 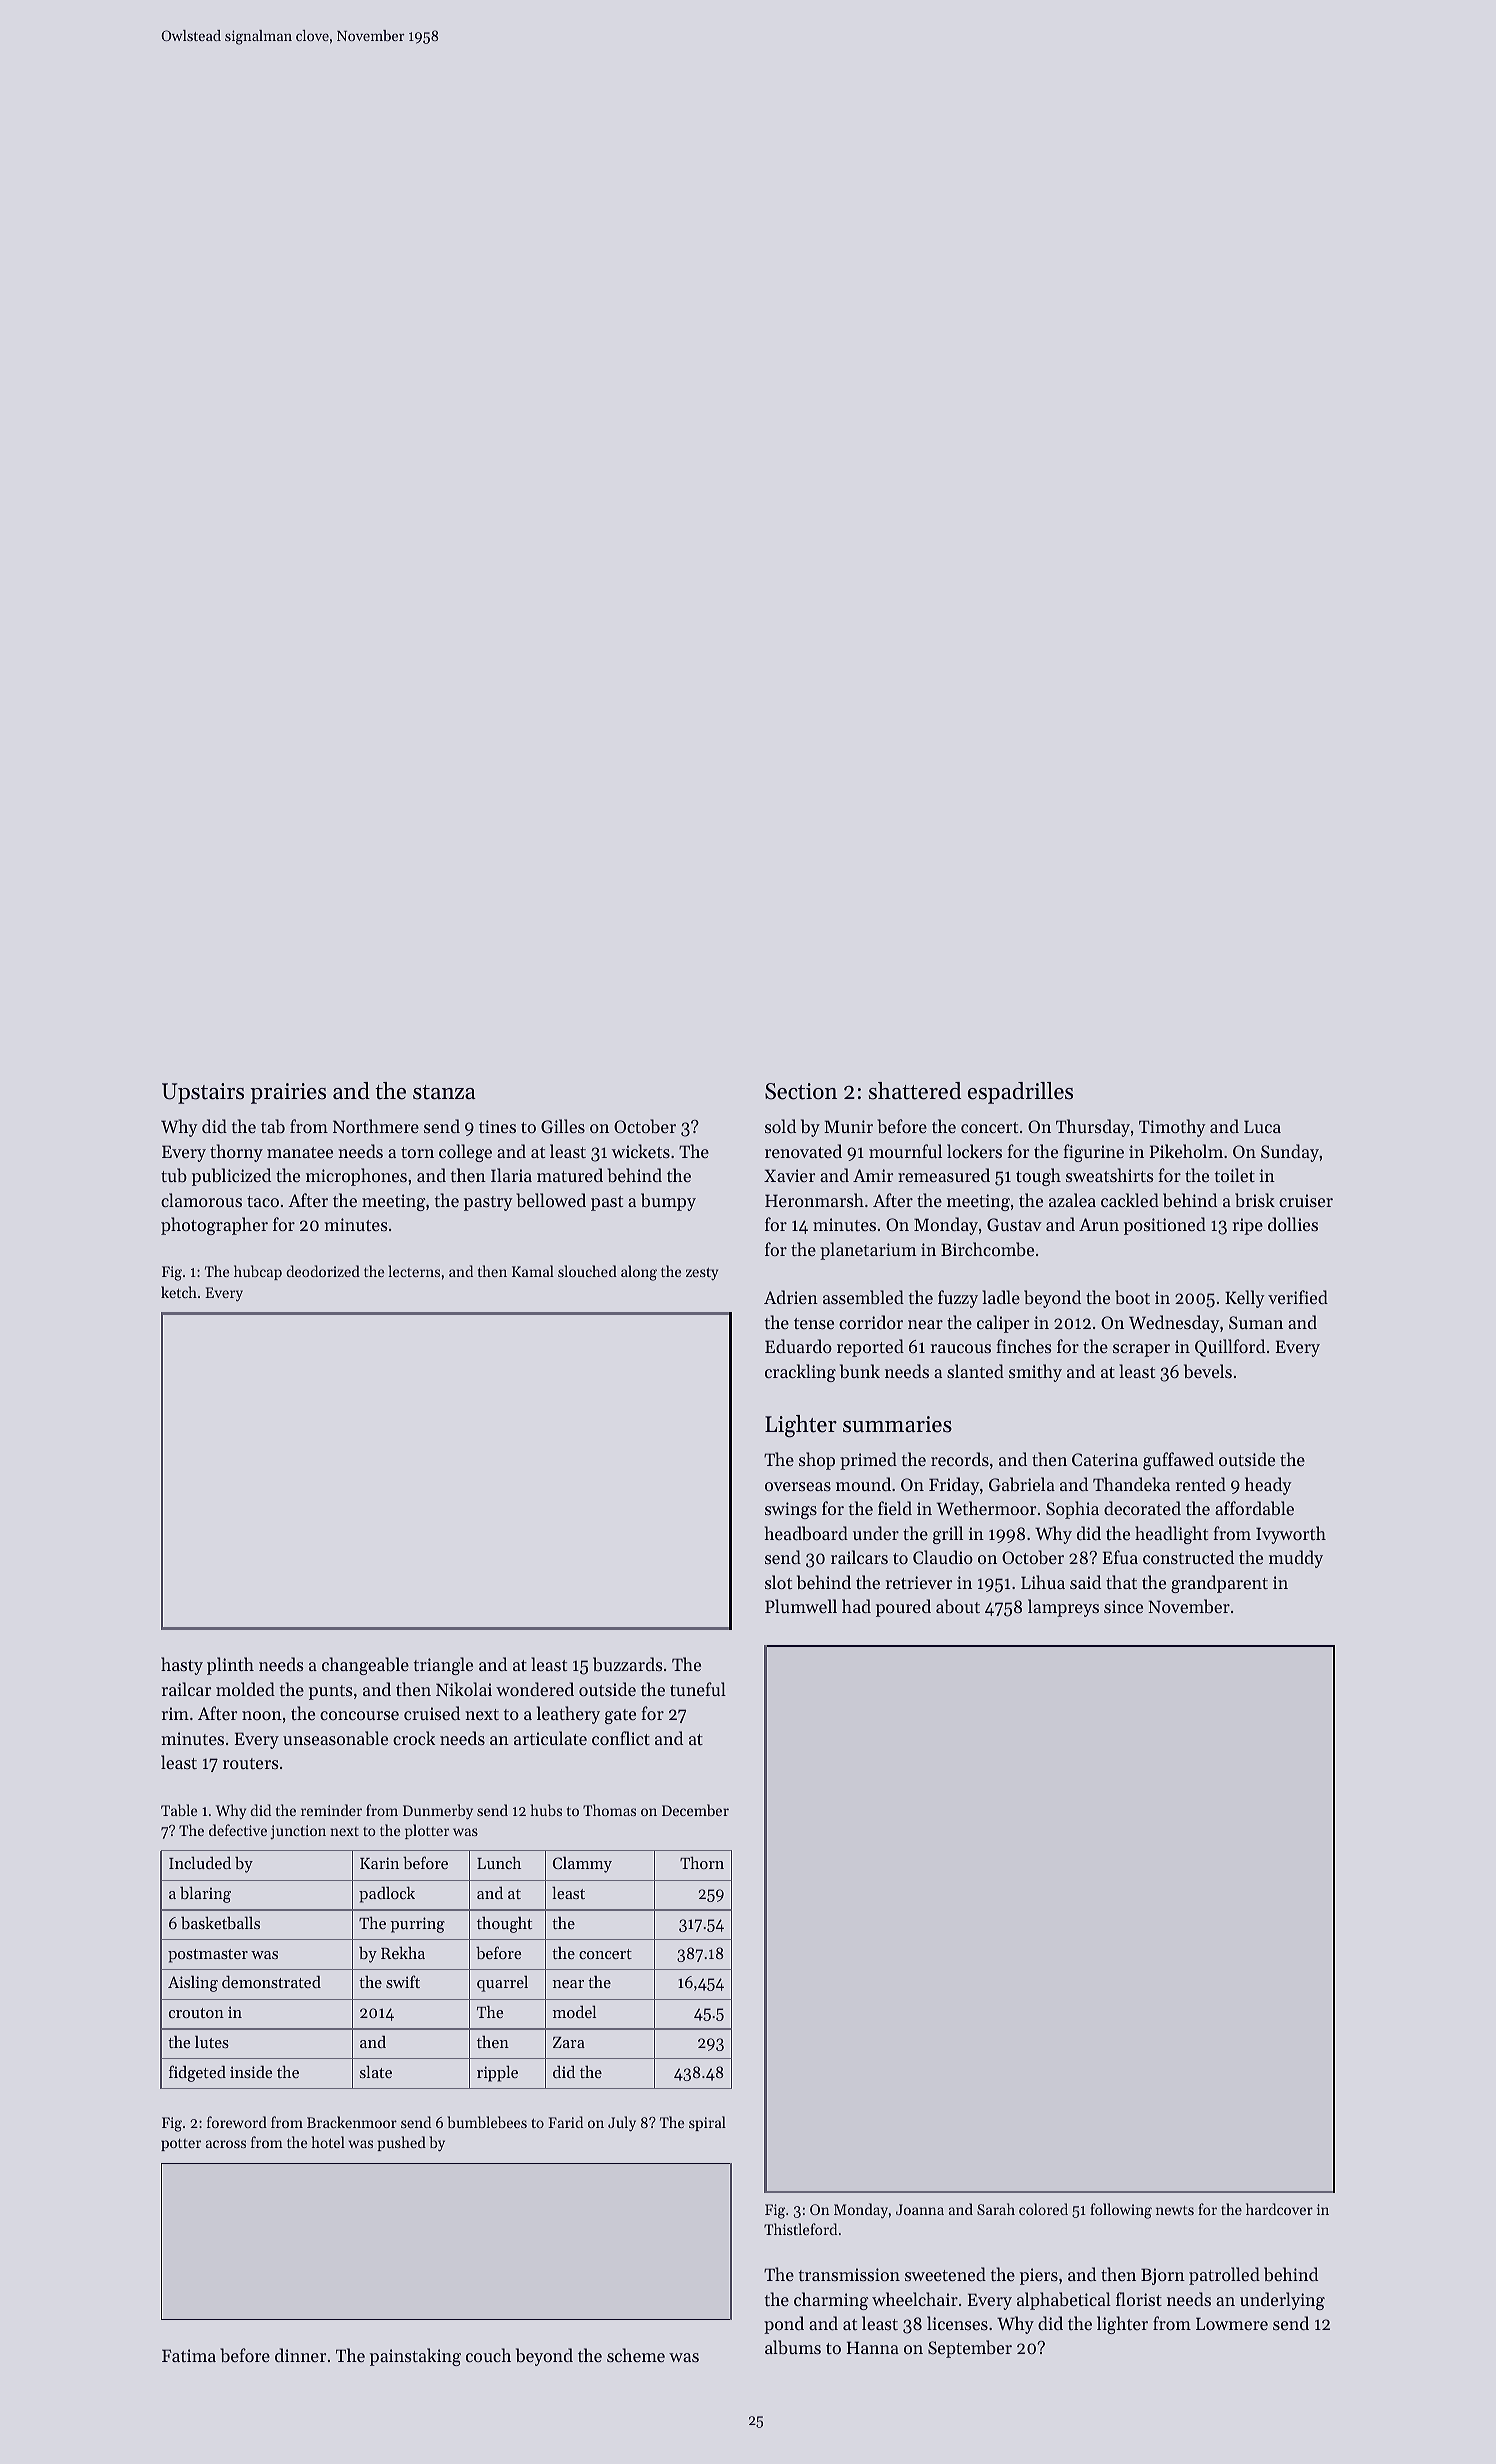 What do you see at coordinates (1230, 1348) in the screenshot?
I see `Quillford` at bounding box center [1230, 1348].
